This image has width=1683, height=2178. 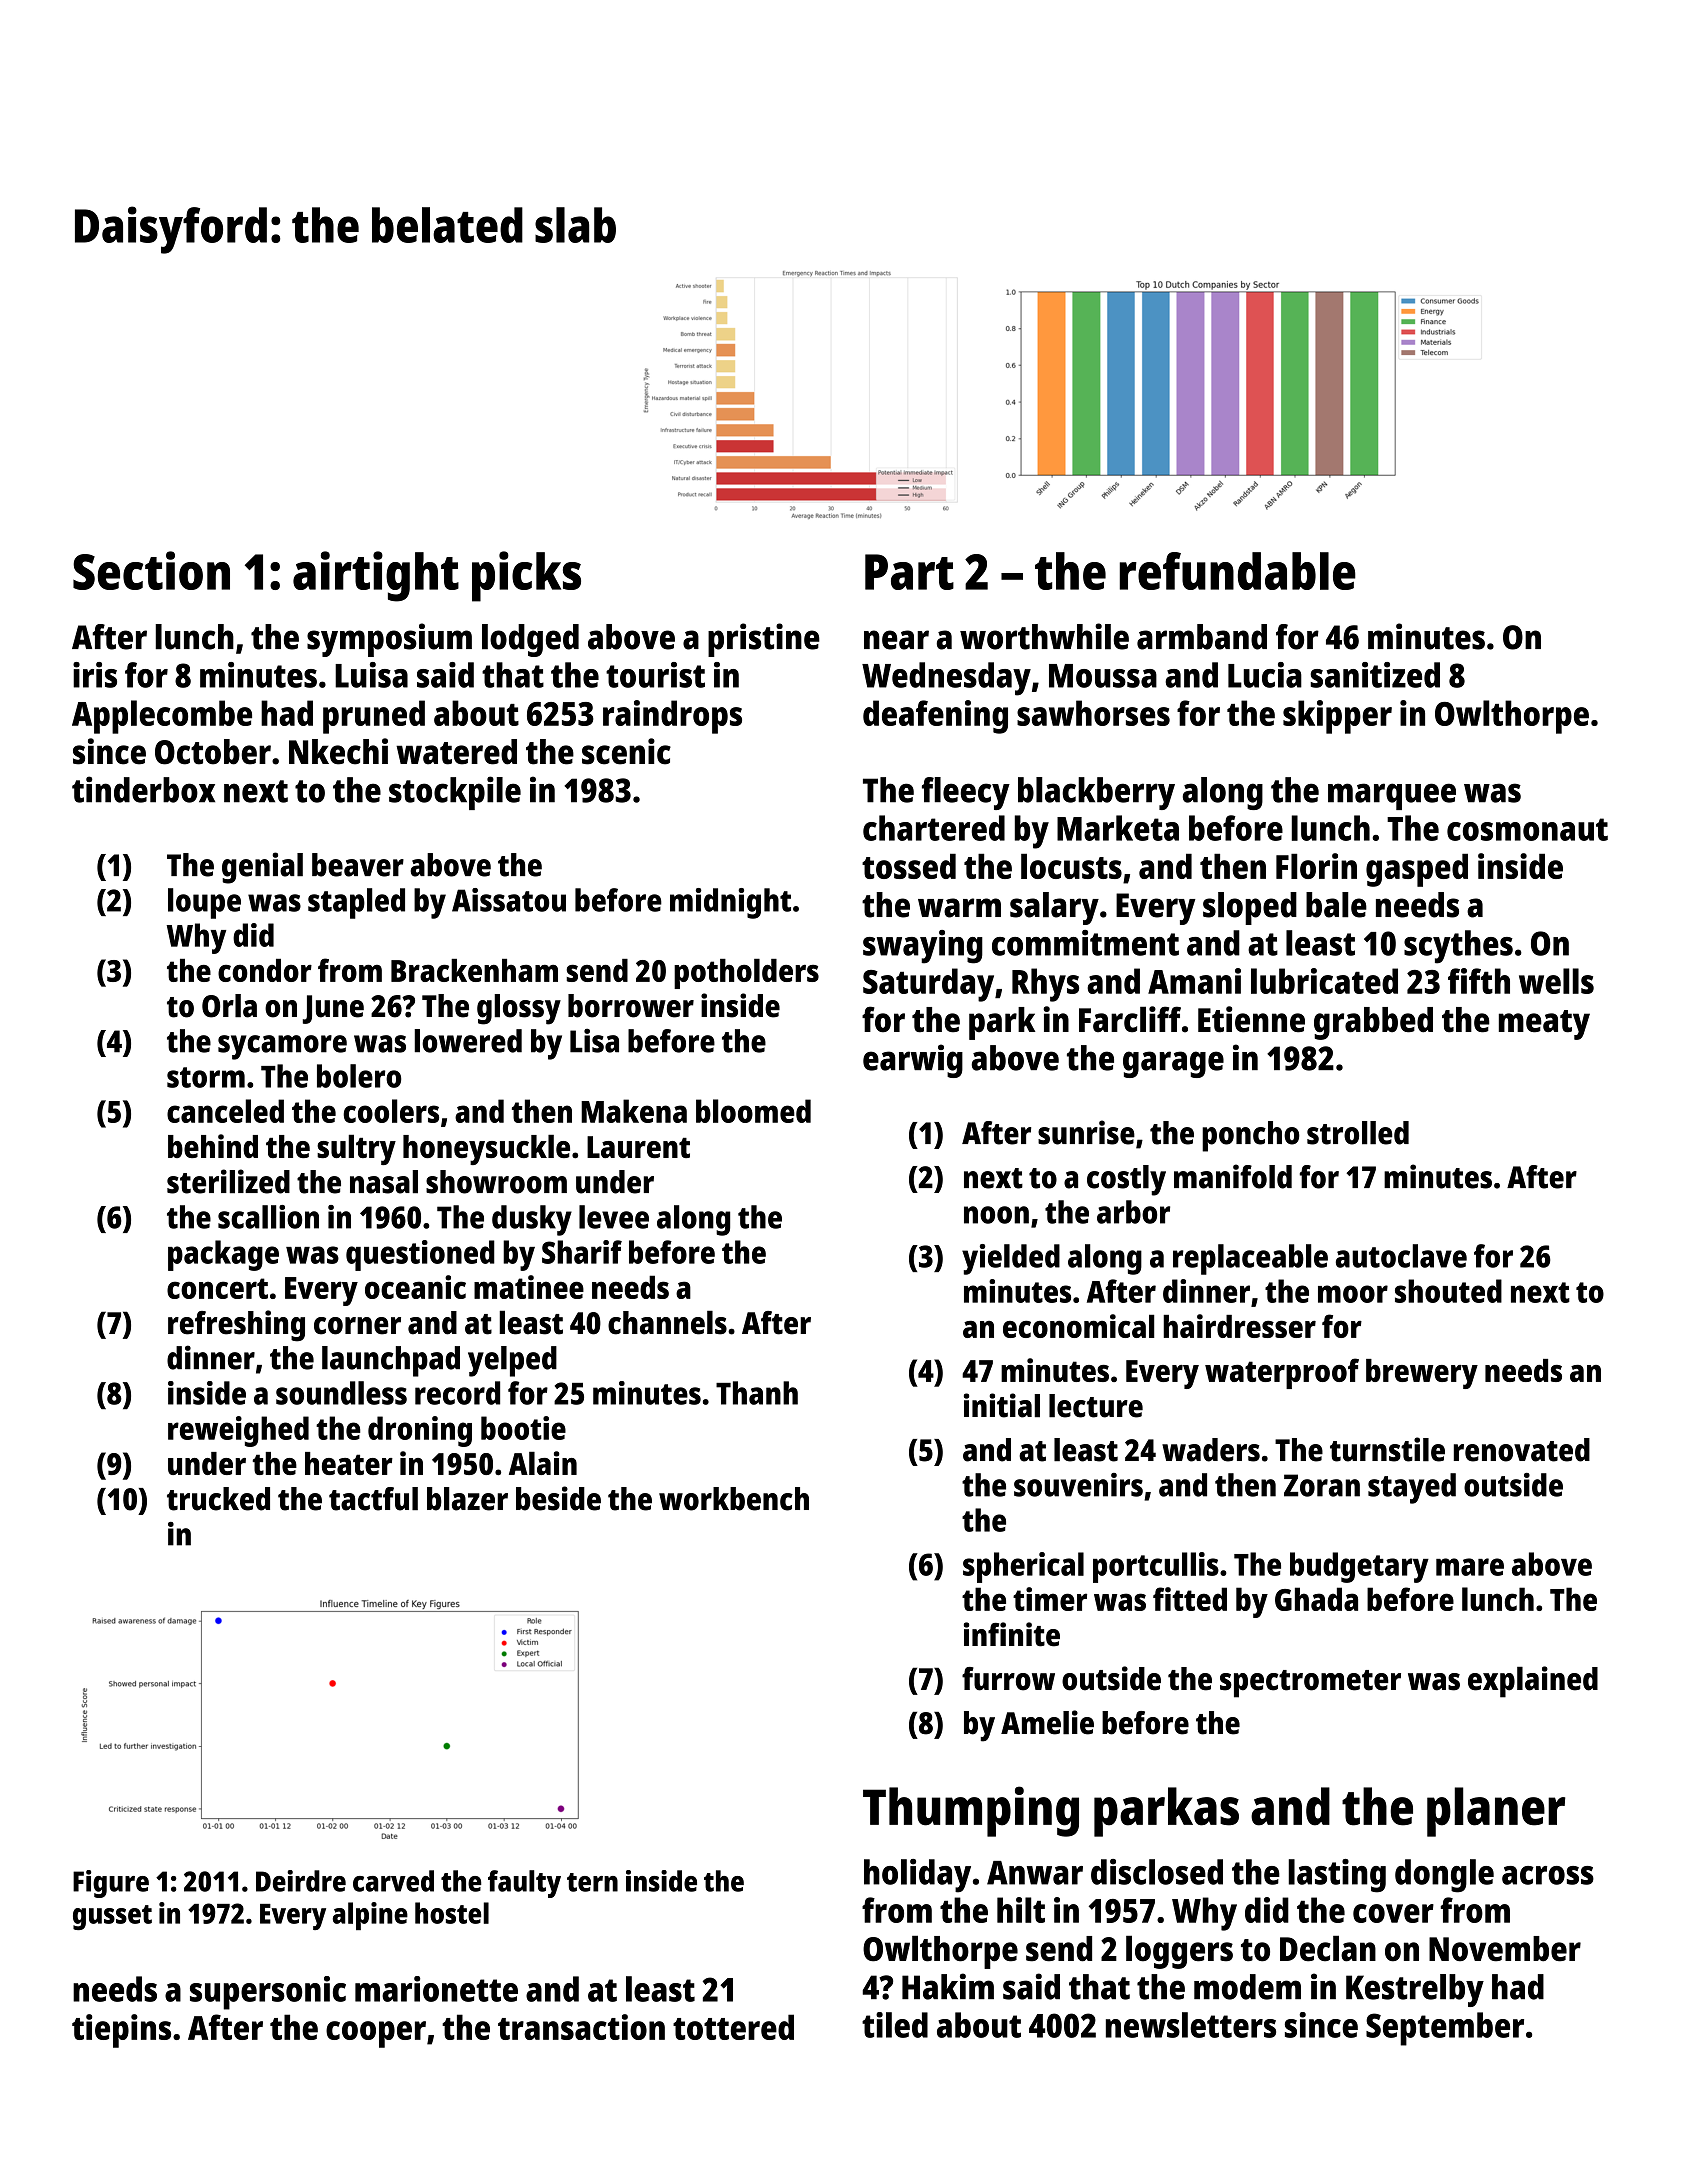 I want to click on poncho, so click(x=1251, y=1136).
